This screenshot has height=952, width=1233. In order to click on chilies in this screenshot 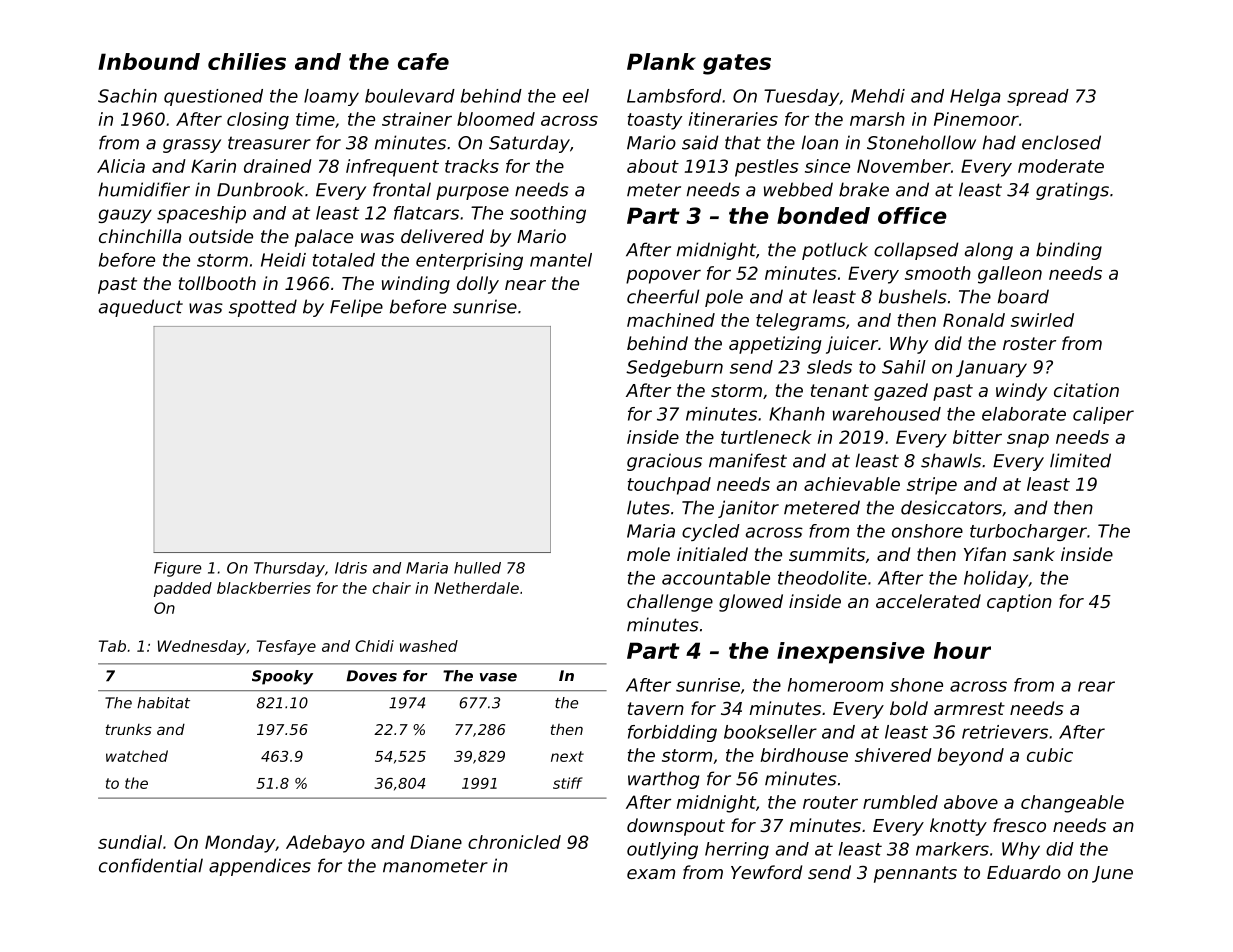, I will do `click(247, 61)`.
